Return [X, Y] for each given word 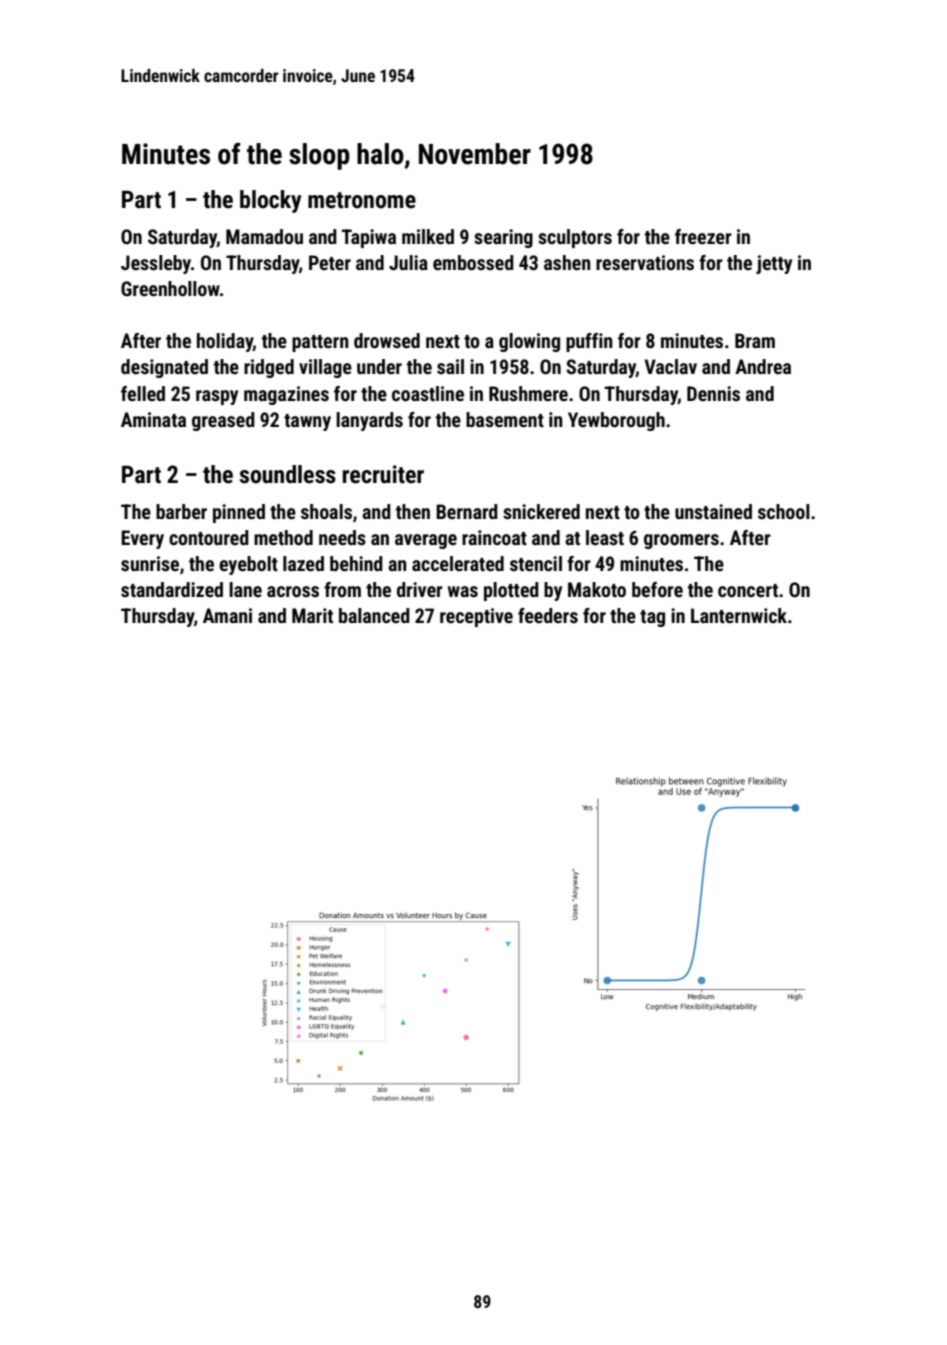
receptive [476, 617]
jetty [774, 264]
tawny [307, 422]
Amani [227, 615]
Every [142, 539]
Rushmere [528, 393]
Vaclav [670, 366]
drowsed [387, 340]
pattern [320, 343]
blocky [271, 201]
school [784, 511]
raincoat [494, 537]
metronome [362, 200]
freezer [703, 236]
